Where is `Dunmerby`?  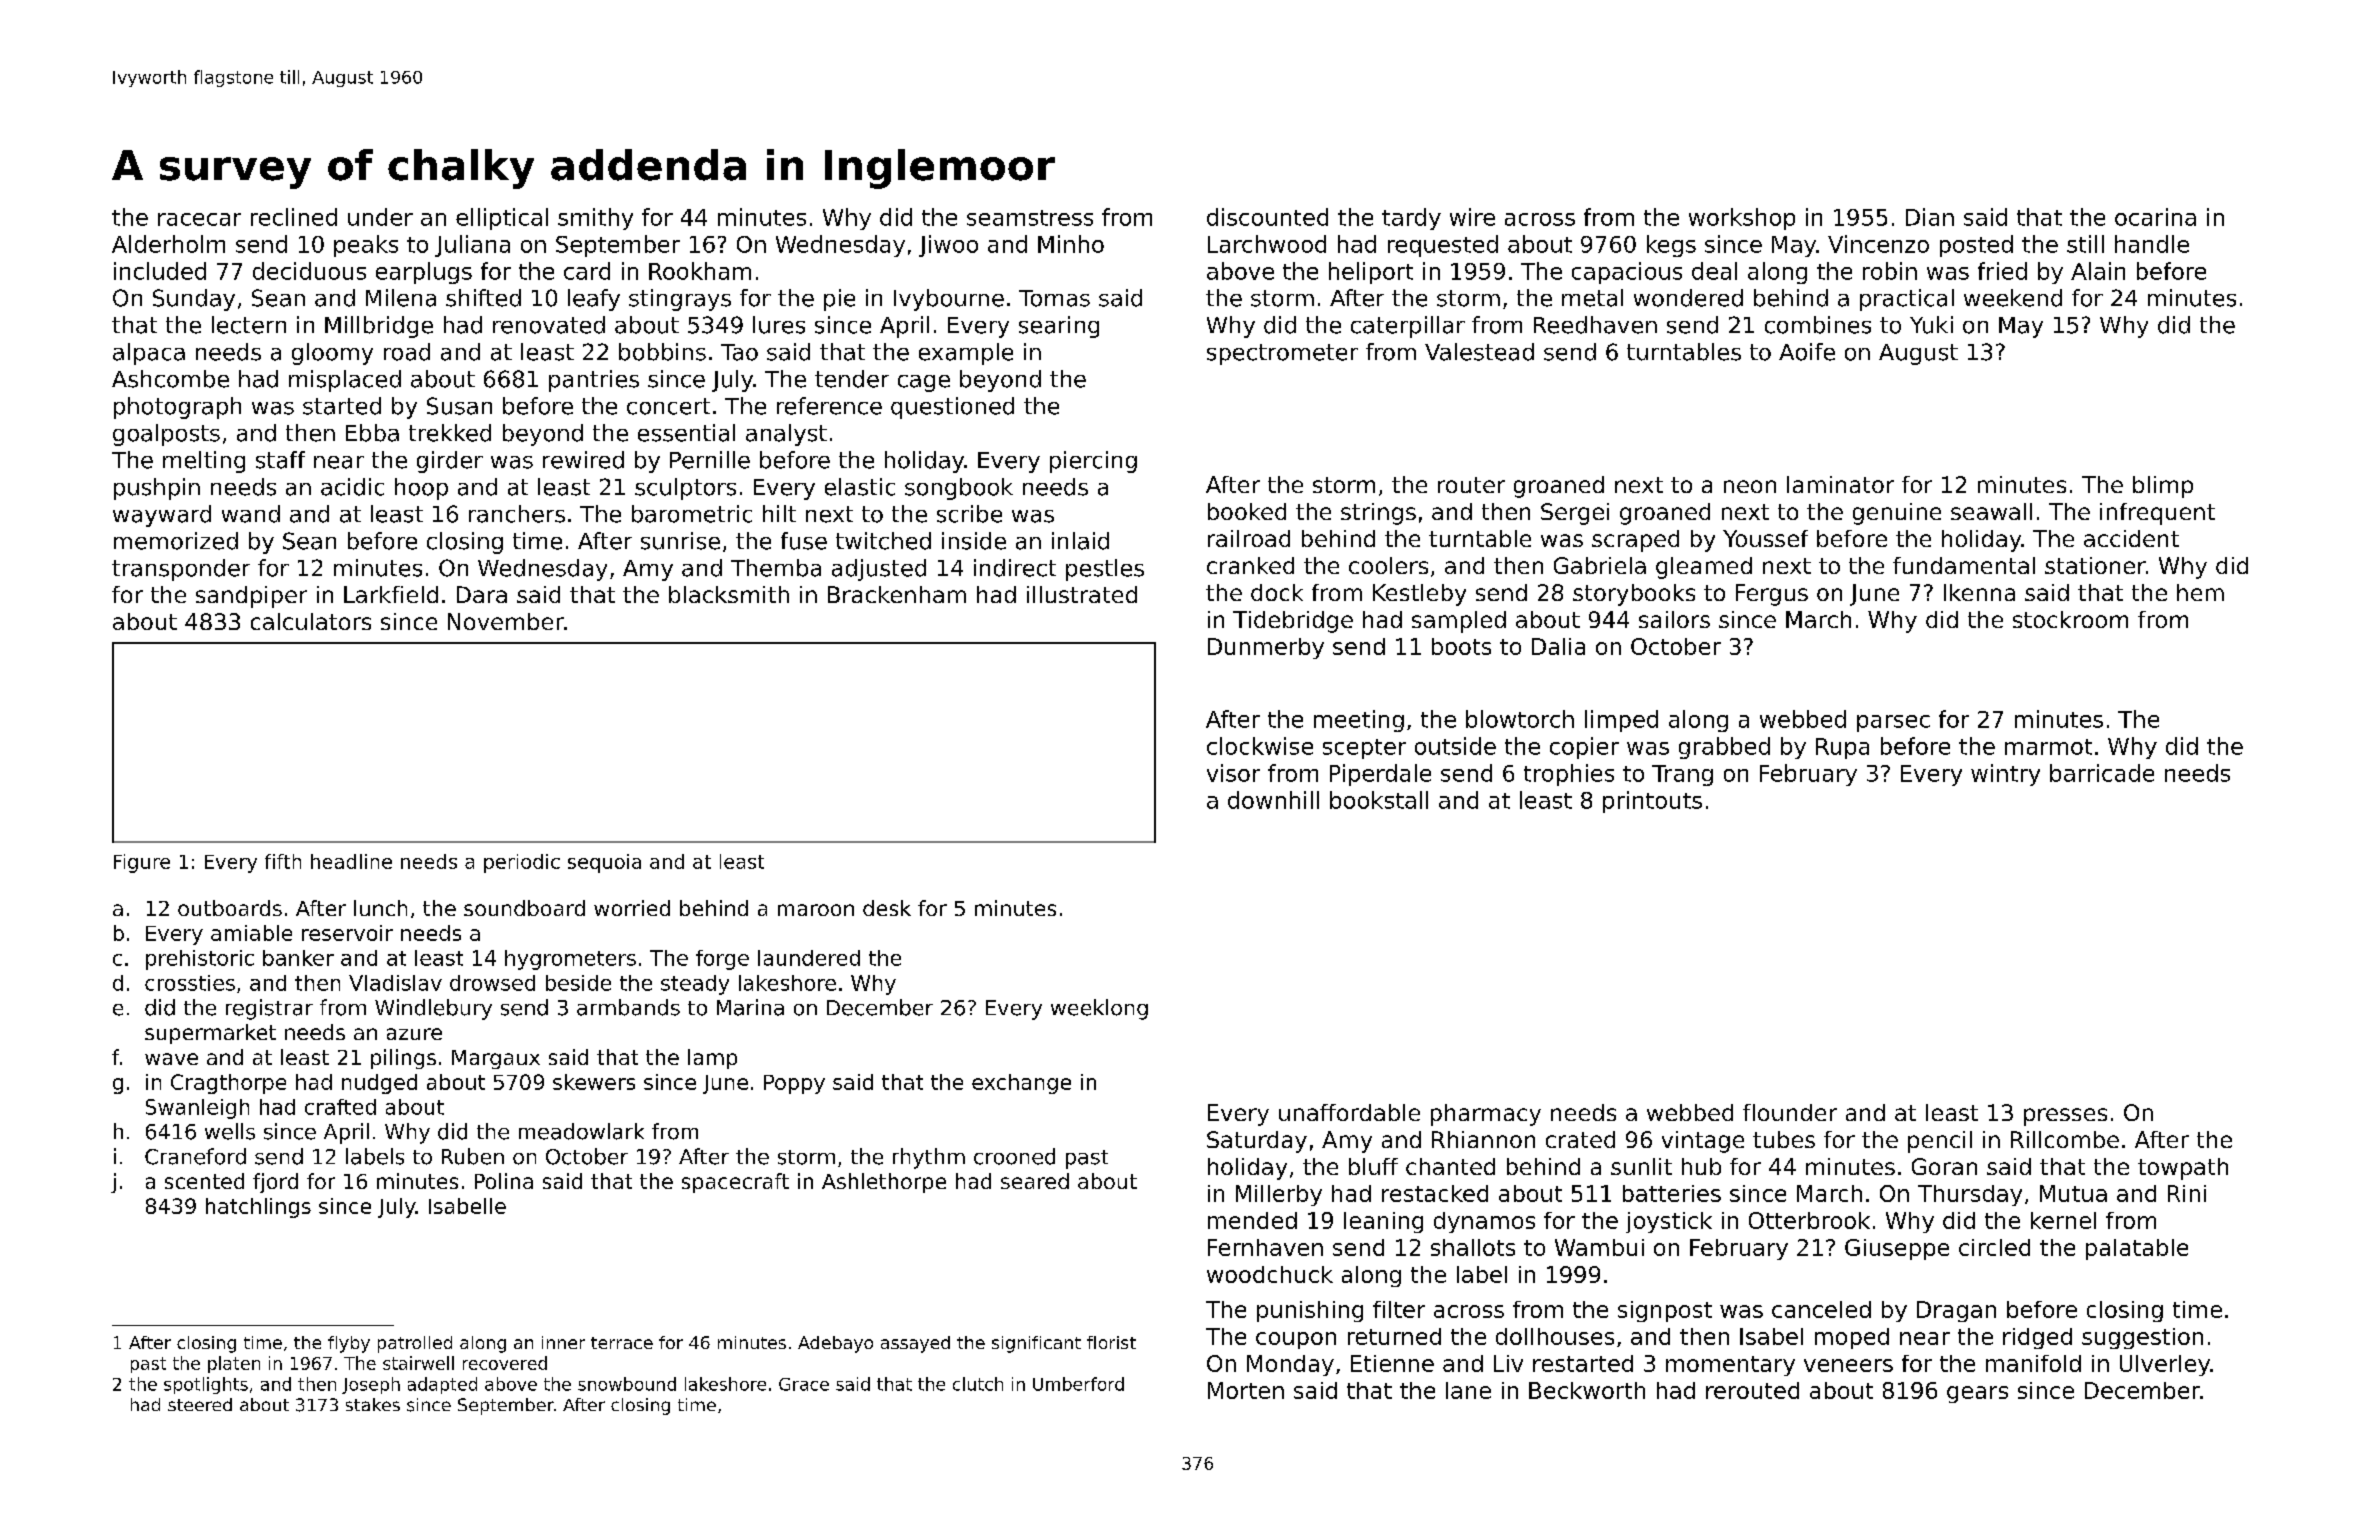 Dunmerby is located at coordinates (1266, 648).
